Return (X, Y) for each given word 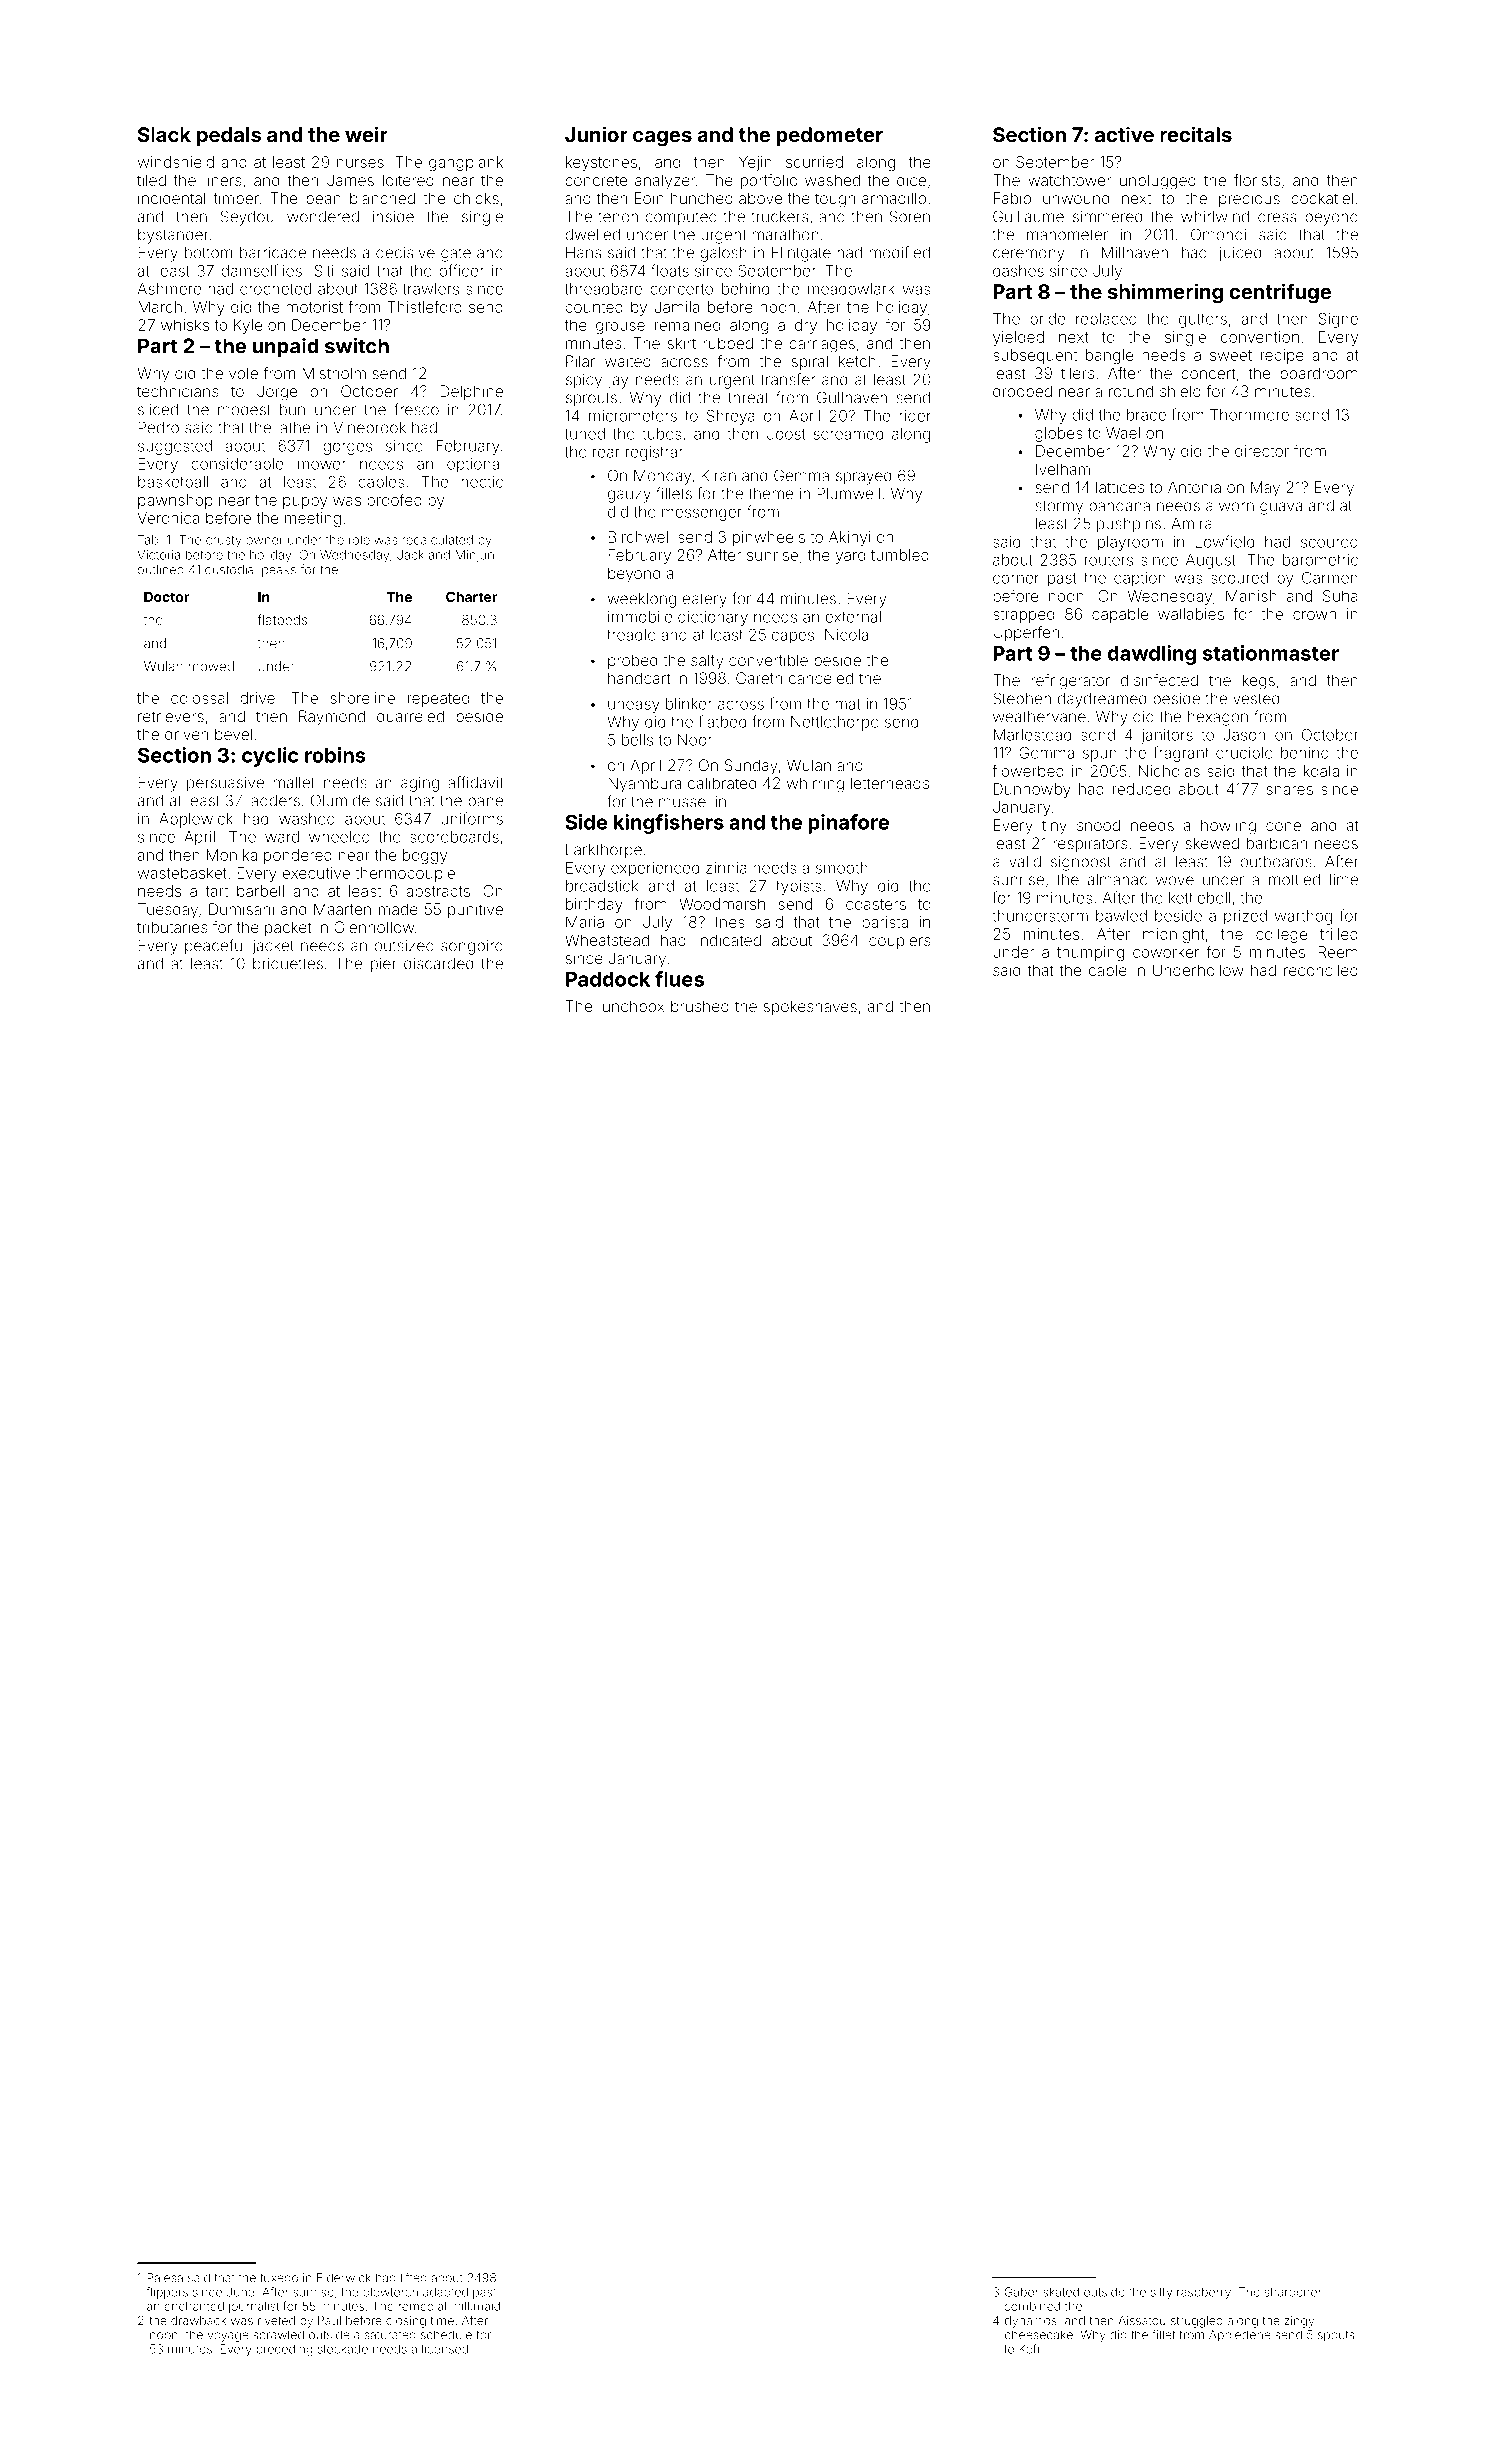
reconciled (1321, 970)
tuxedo (279, 2278)
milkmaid (475, 2306)
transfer (788, 379)
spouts (1336, 2336)
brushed (700, 1006)
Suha (1340, 596)
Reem (1338, 952)
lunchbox (631, 1006)
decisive (405, 253)
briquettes (288, 965)
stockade (343, 2349)
